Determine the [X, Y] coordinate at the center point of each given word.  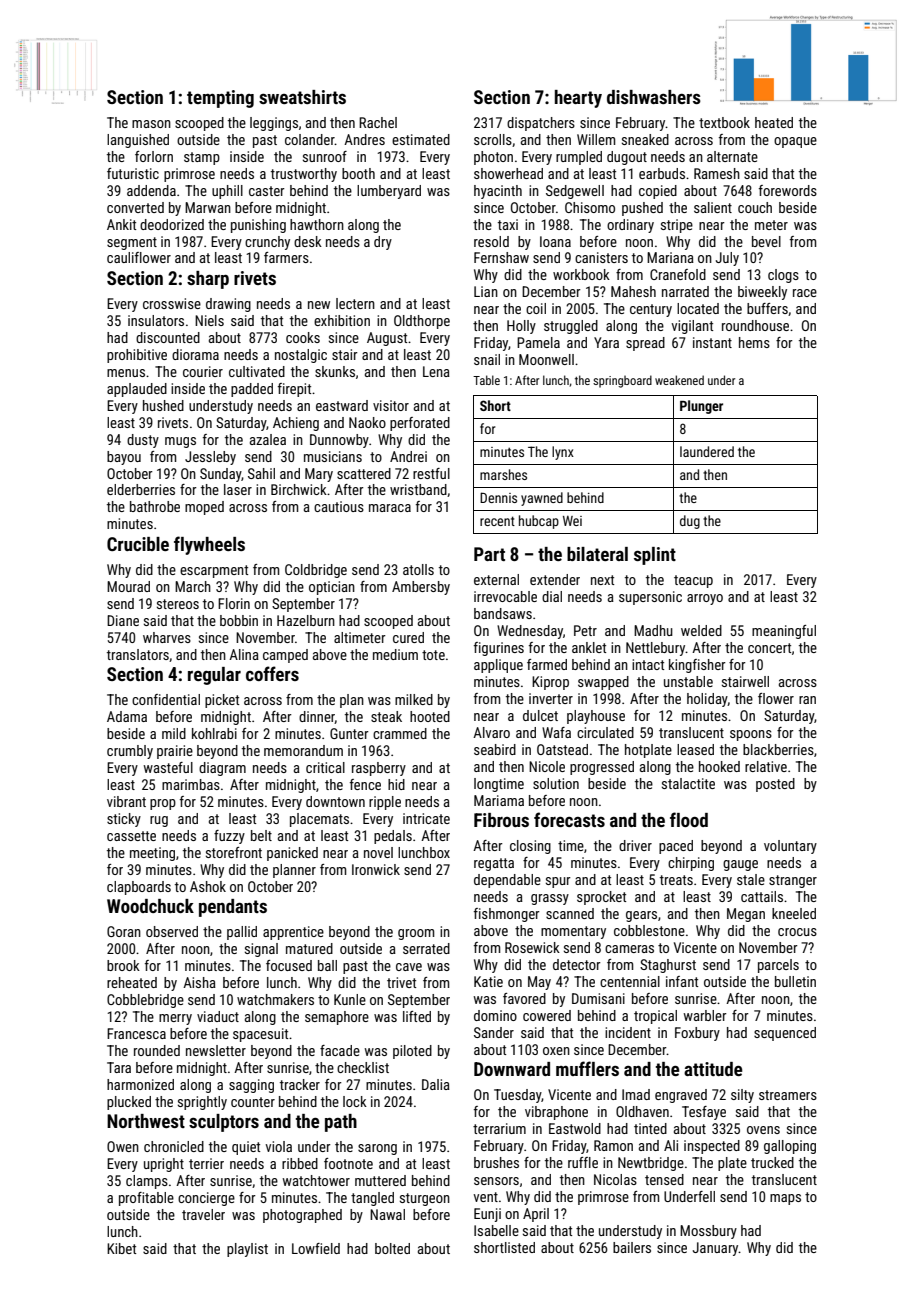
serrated [426, 948]
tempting [220, 99]
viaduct [218, 1016]
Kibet [121, 1248]
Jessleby [210, 458]
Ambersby [421, 588]
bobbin [239, 620]
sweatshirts [302, 97]
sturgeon [425, 1199]
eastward [342, 405]
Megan [746, 915]
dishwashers [654, 97]
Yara [606, 342]
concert [769, 648]
